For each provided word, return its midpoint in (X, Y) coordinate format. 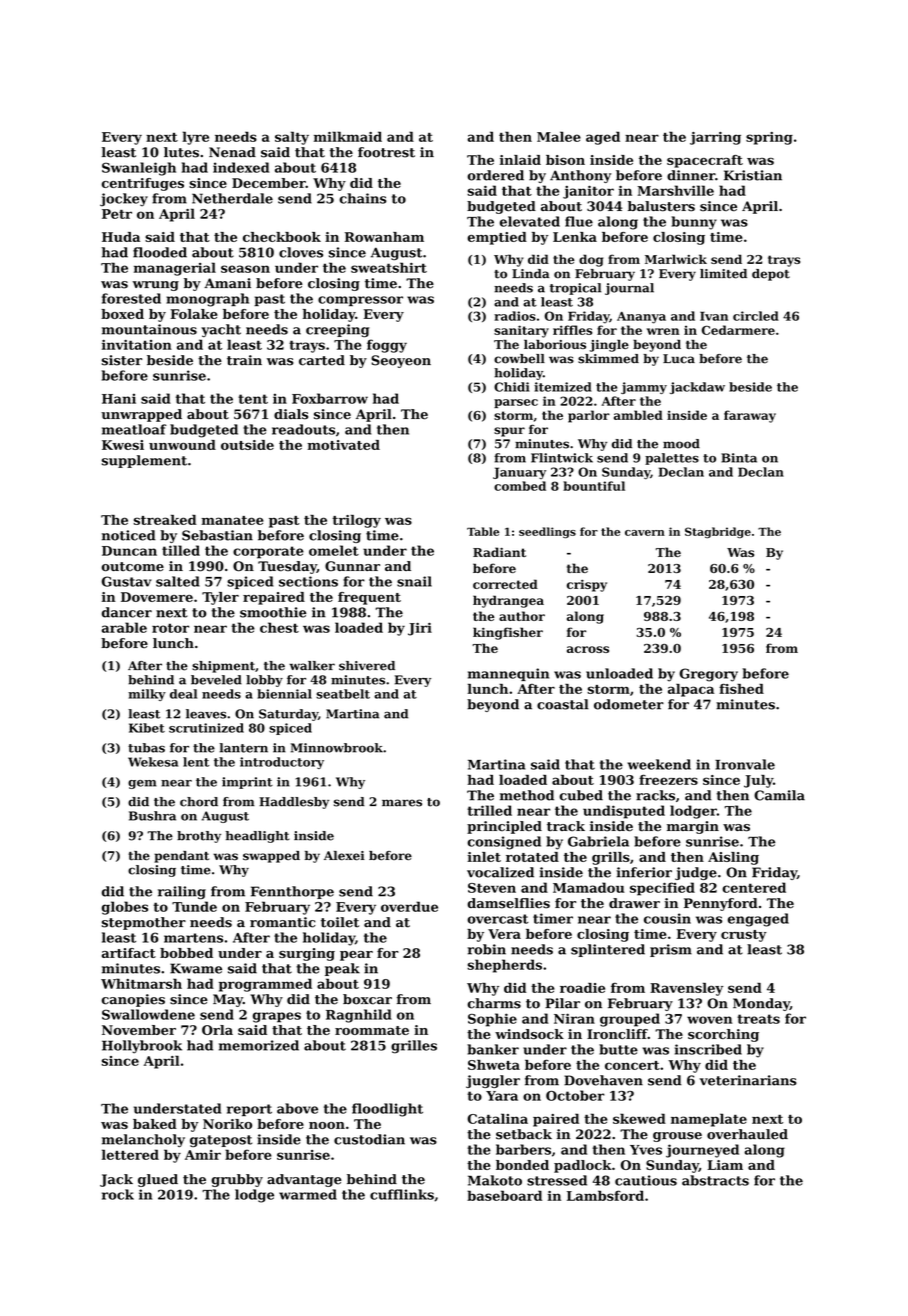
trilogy (356, 521)
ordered (495, 175)
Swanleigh (139, 169)
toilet (340, 922)
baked (155, 1124)
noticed (129, 535)
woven (709, 1020)
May (228, 1000)
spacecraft (705, 161)
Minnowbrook (337, 748)
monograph (207, 300)
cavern (645, 533)
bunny (694, 223)
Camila (779, 795)
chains (362, 198)
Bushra (152, 816)
